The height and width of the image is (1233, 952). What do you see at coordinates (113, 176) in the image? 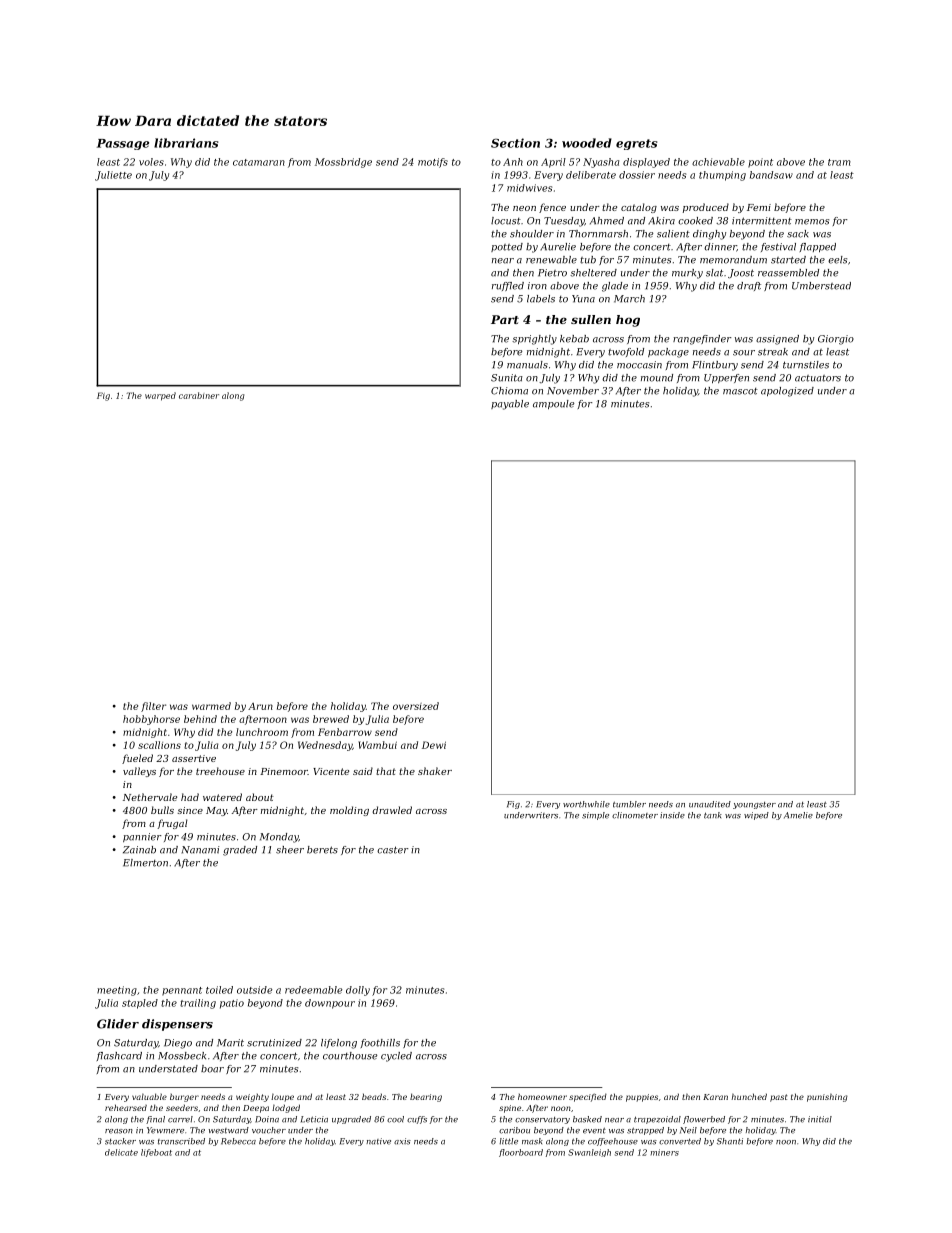
I see `Juliette` at bounding box center [113, 176].
